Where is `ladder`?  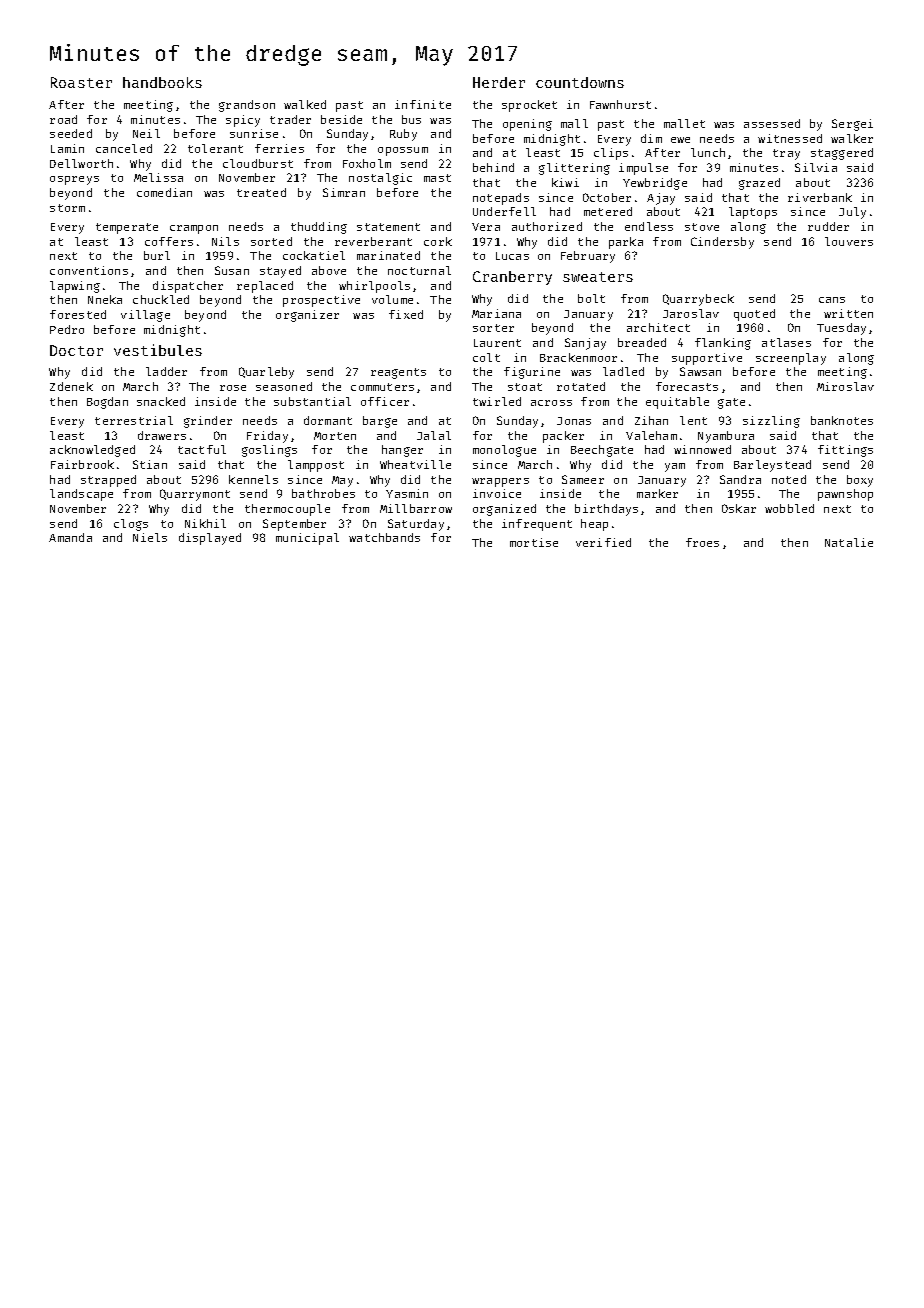 ladder is located at coordinates (166, 371).
